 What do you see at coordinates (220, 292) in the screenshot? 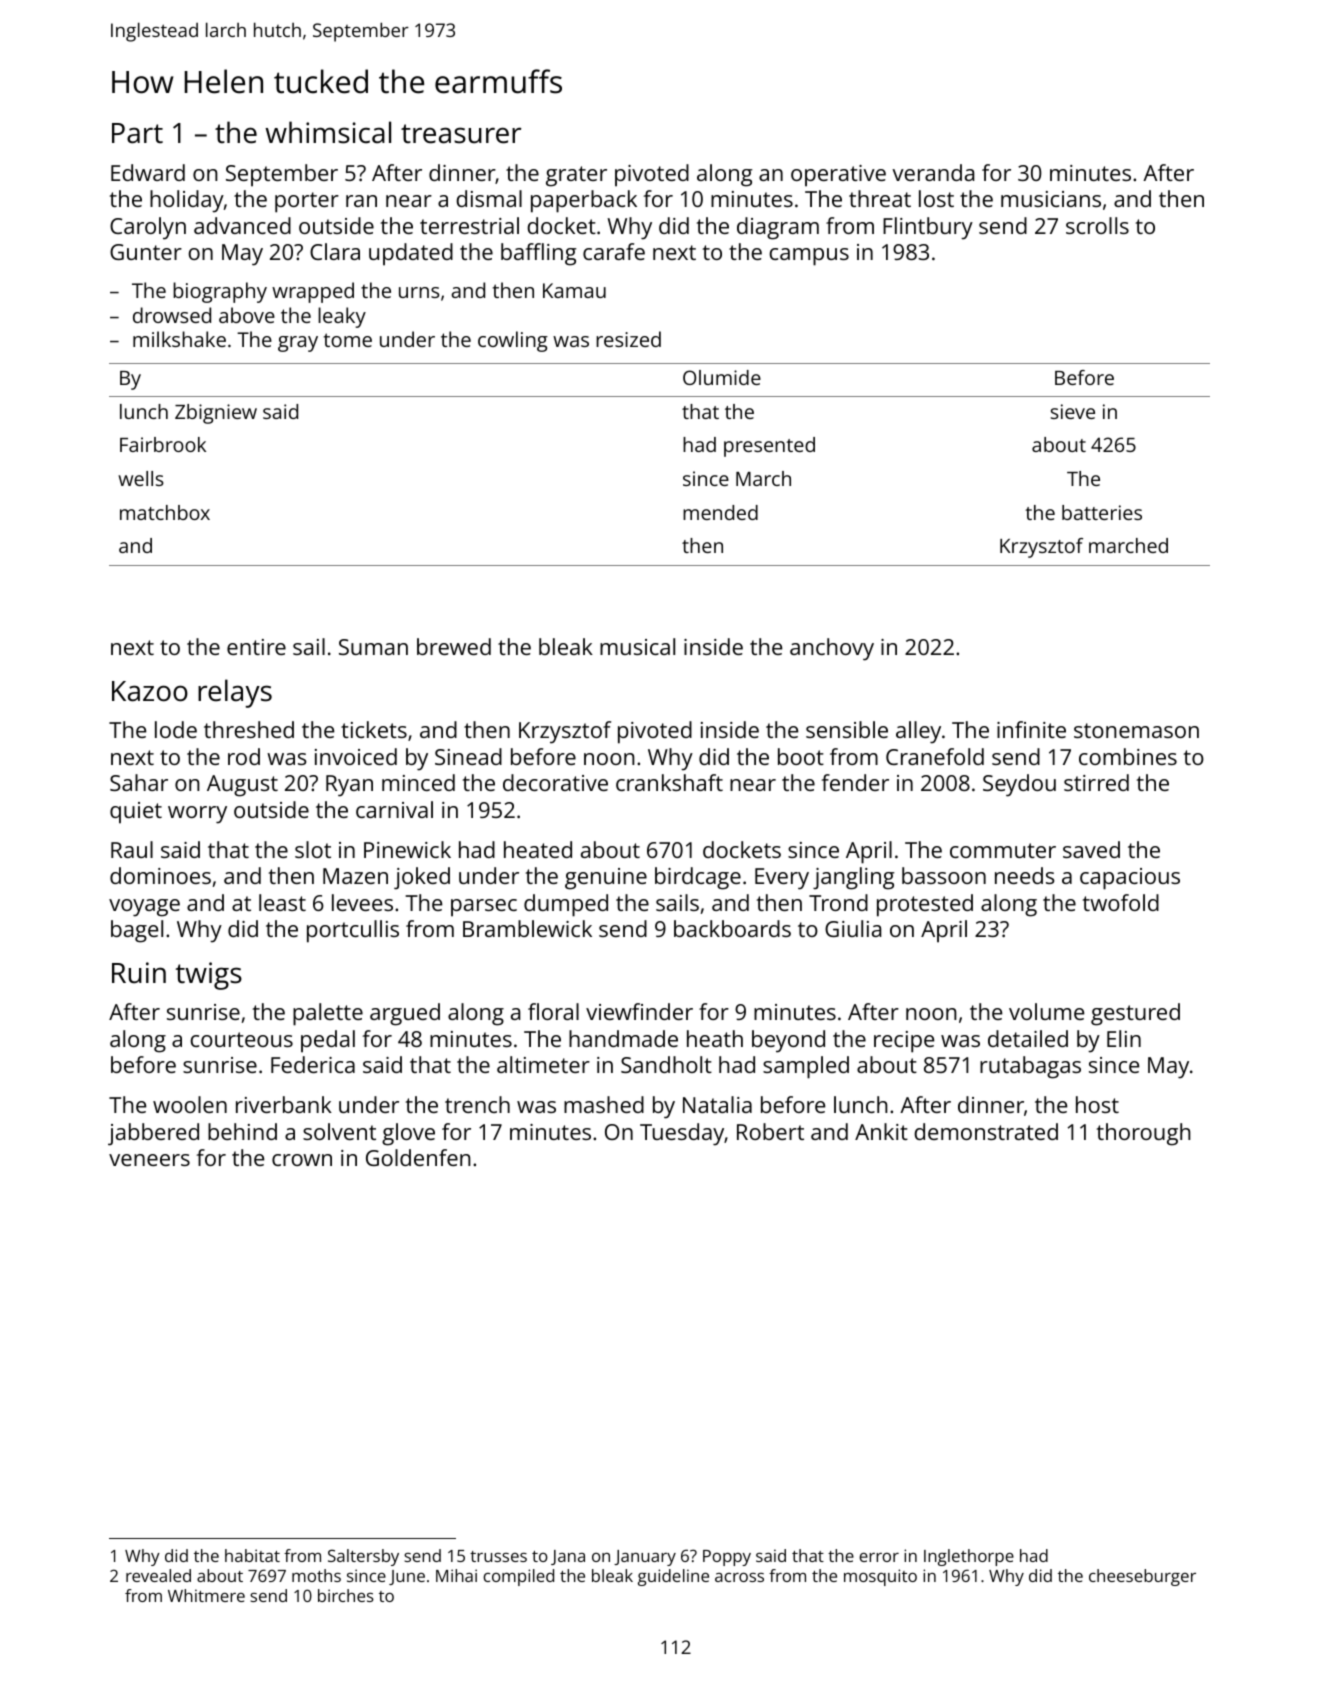
I see `biography` at bounding box center [220, 292].
